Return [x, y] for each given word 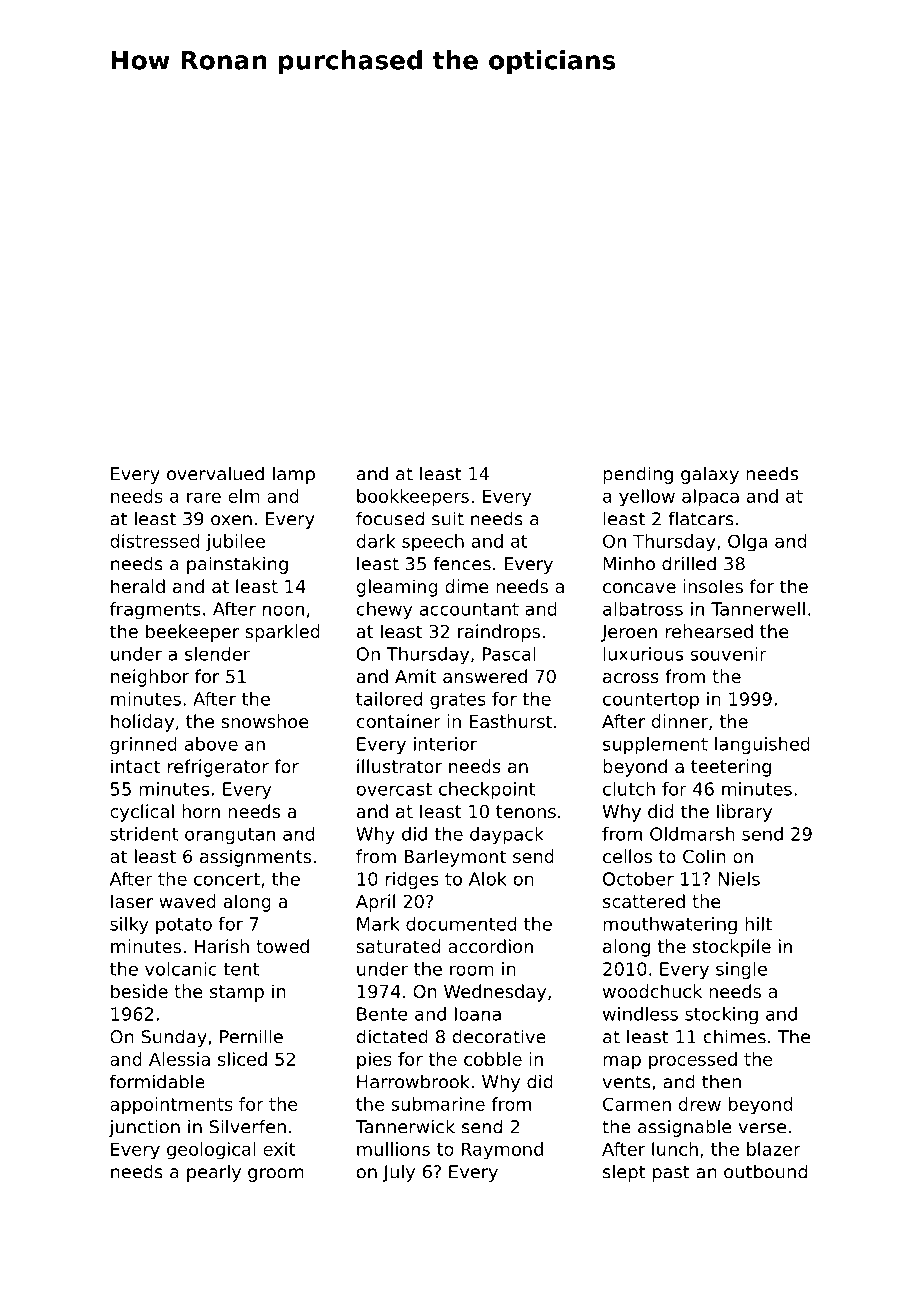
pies [374, 1061]
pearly [214, 1173]
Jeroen [629, 633]
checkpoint [487, 790]
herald [138, 586]
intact [135, 766]
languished [762, 745]
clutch [629, 789]
